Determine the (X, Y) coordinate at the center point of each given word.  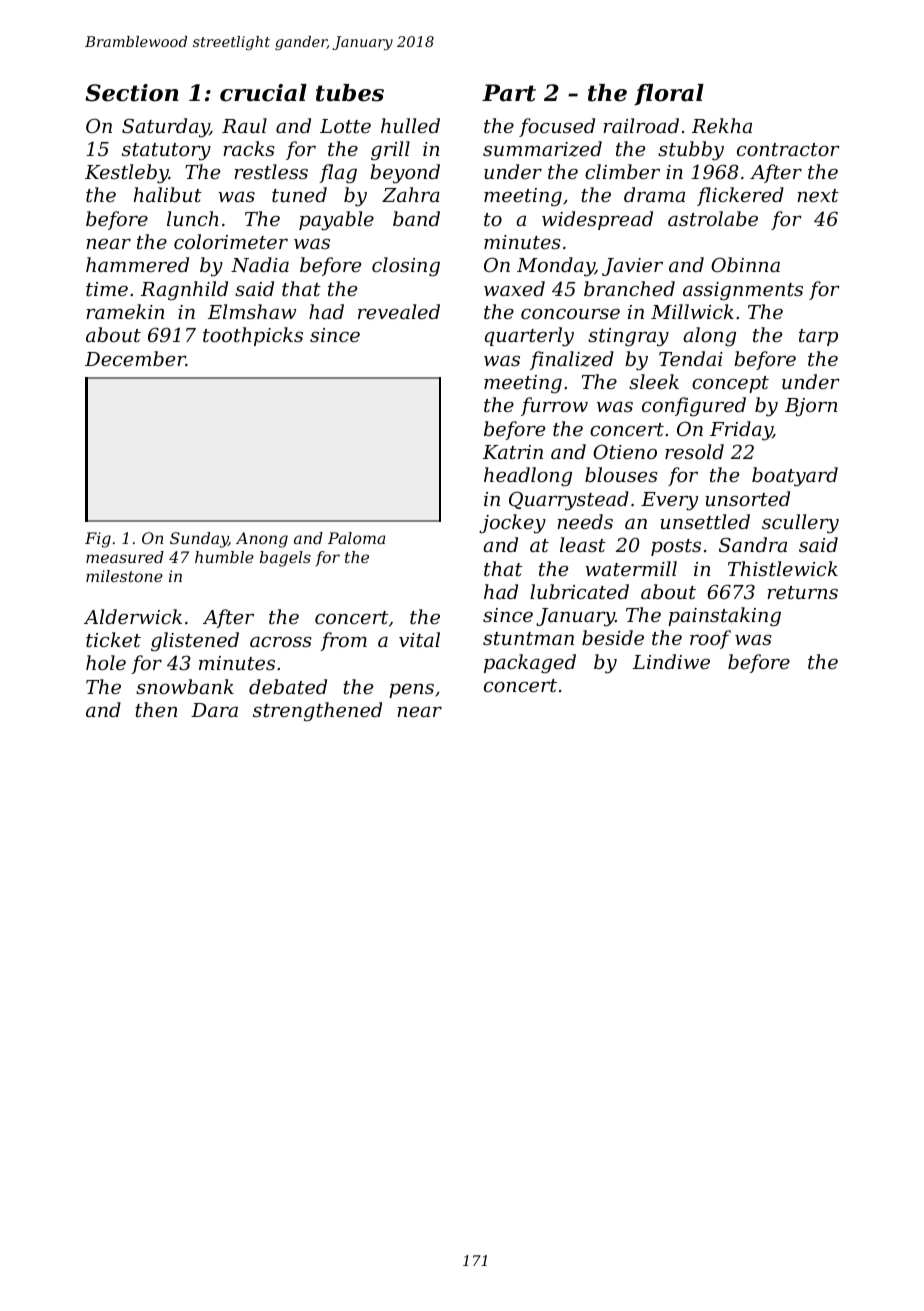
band (416, 218)
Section (132, 93)
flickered (740, 196)
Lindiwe (671, 661)
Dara (214, 710)
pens (411, 691)
